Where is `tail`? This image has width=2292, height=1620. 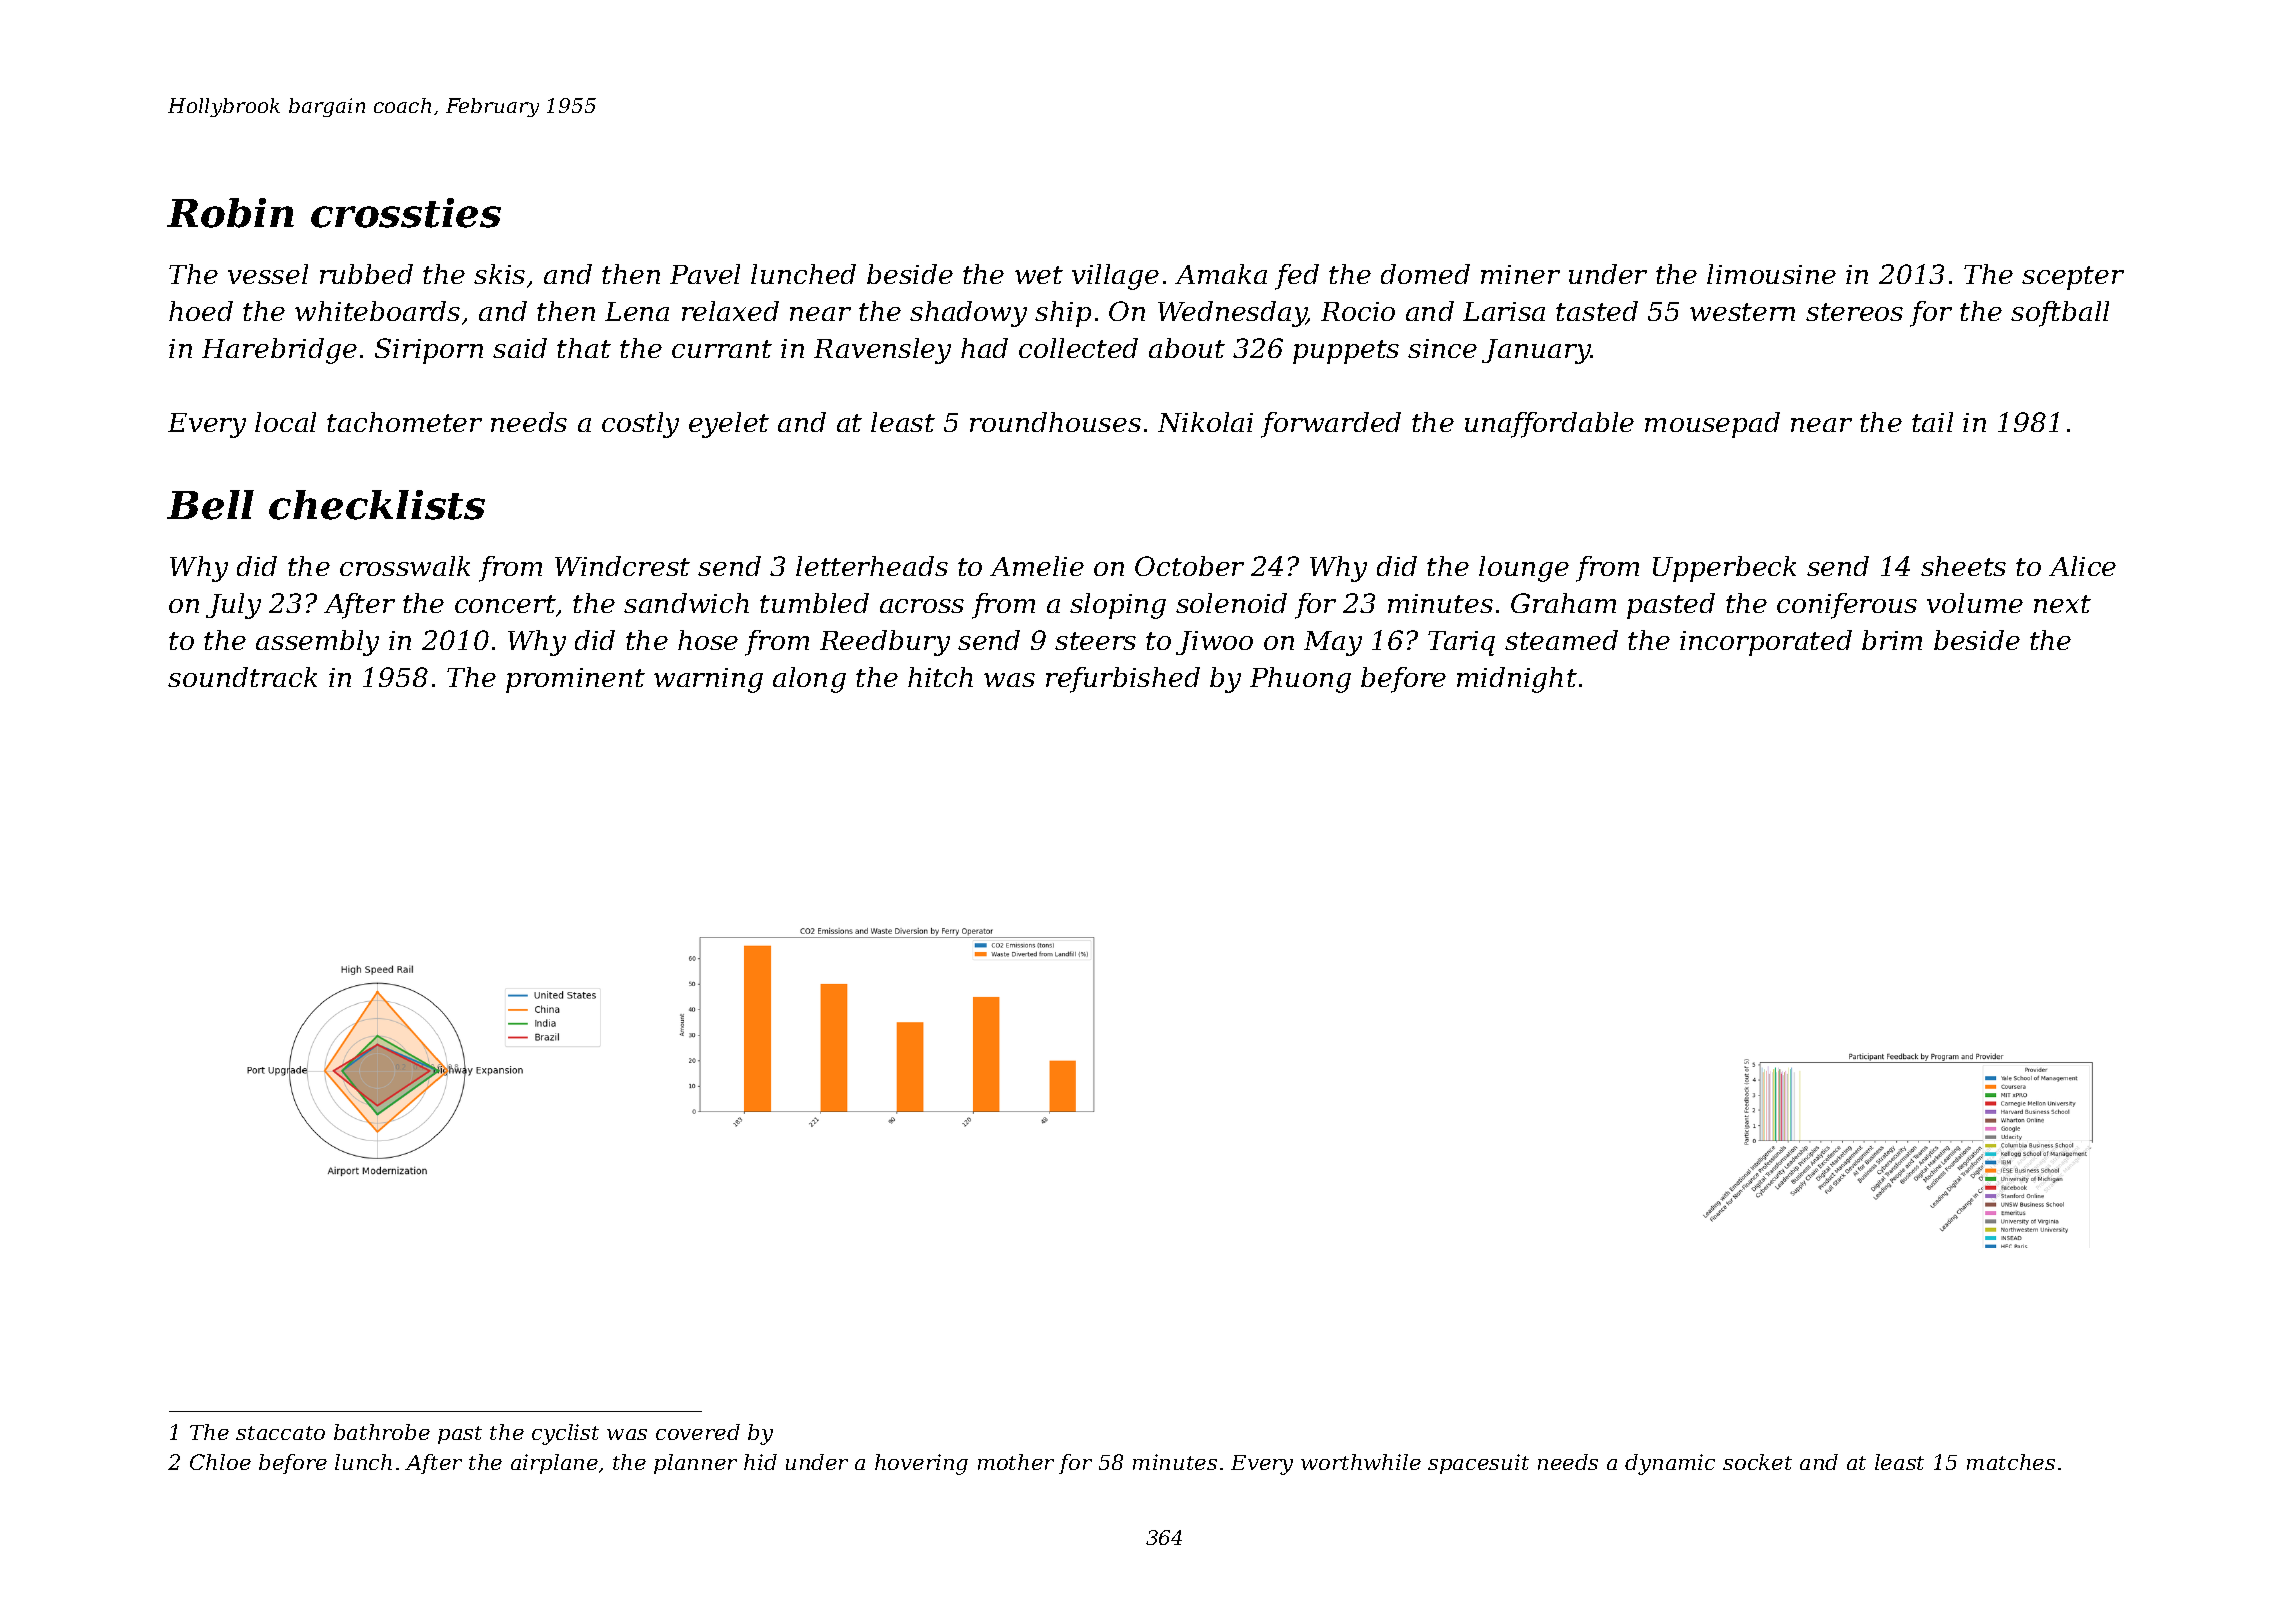
tail is located at coordinates (1932, 422).
